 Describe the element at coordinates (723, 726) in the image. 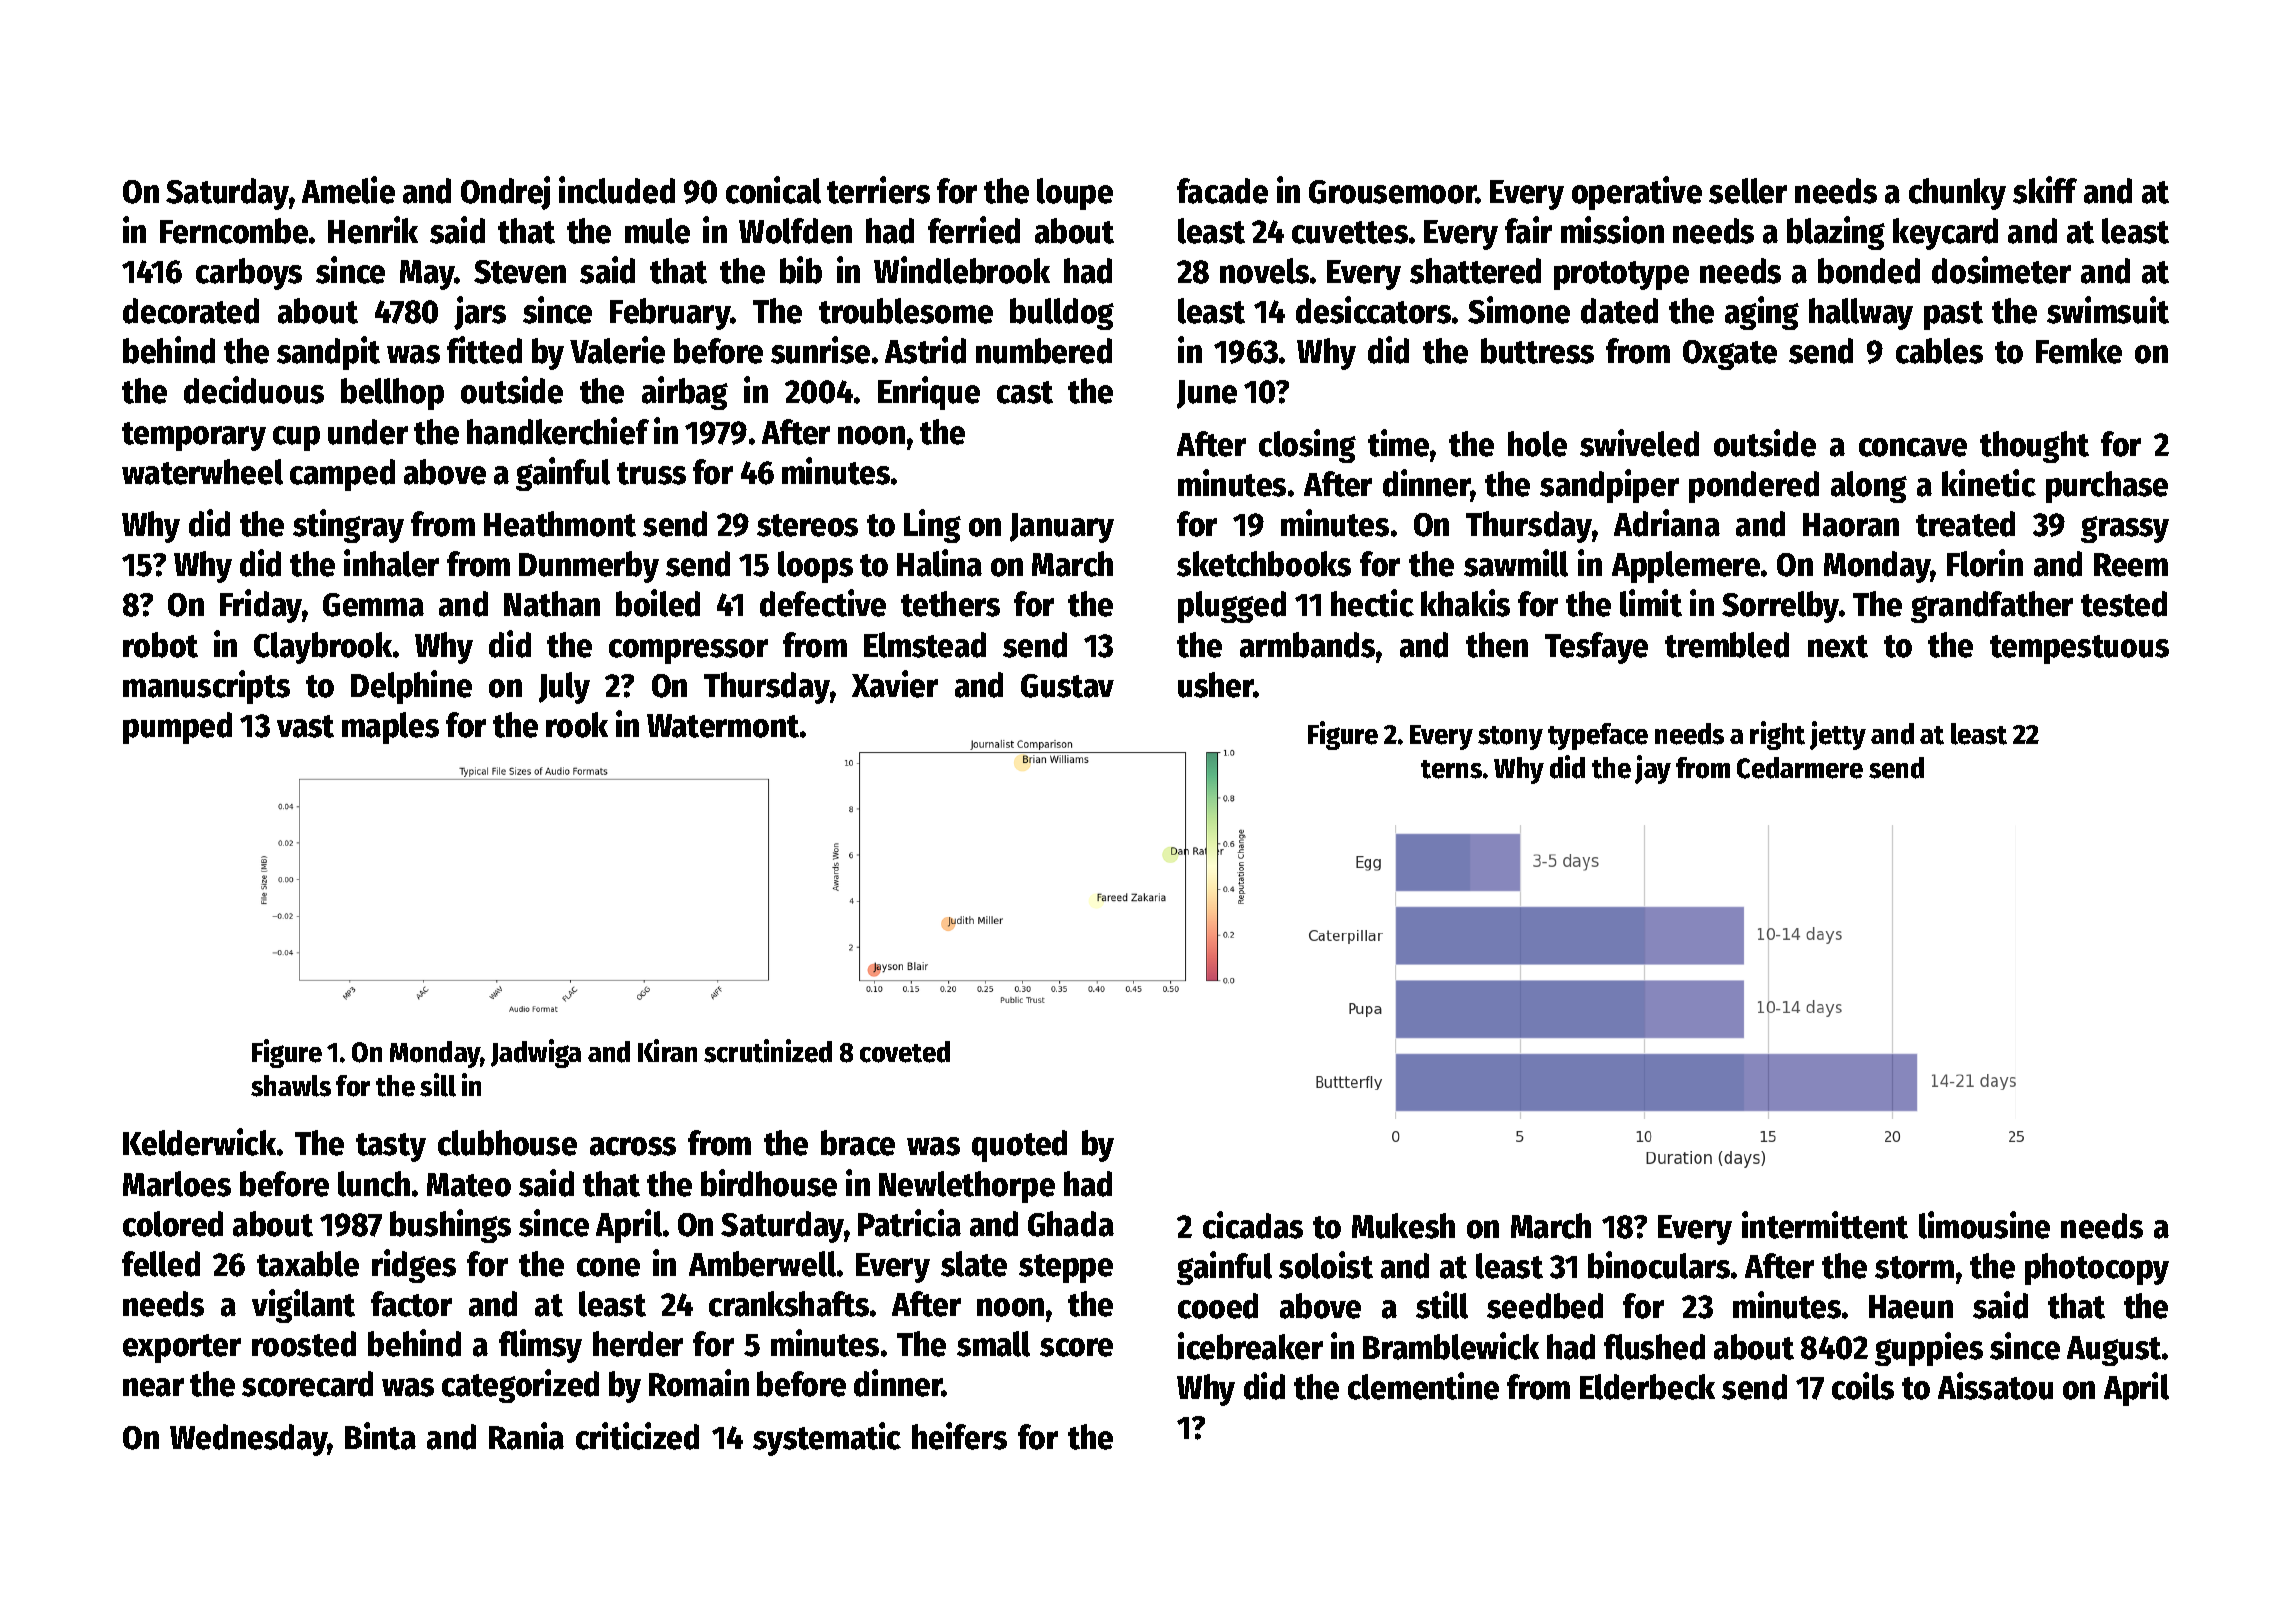

I see `Watermont` at that location.
